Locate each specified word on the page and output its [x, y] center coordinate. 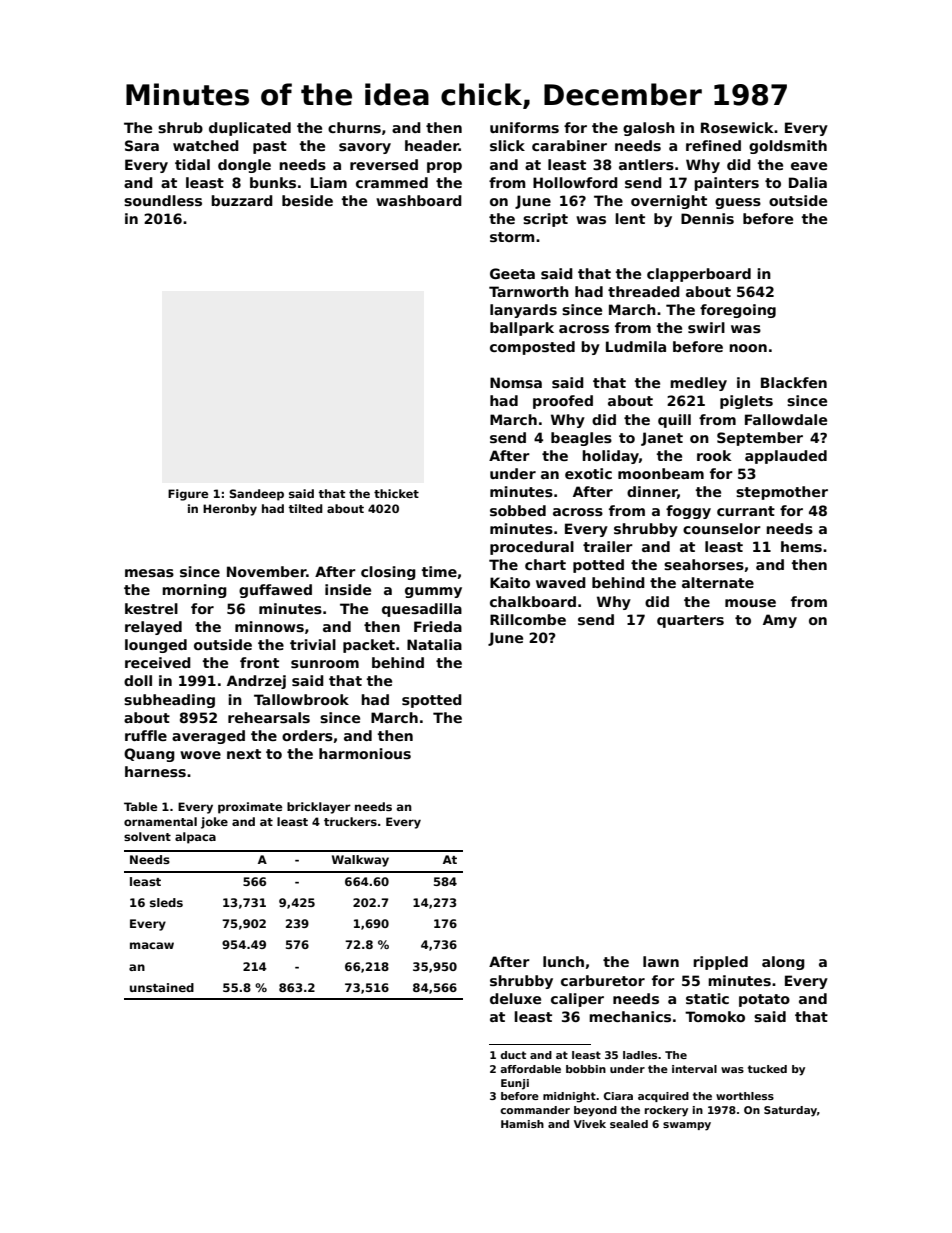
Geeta [512, 273]
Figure [188, 495]
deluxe [515, 998]
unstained [162, 987]
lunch [563, 961]
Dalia [808, 182]
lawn [661, 961]
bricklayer [319, 808]
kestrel [151, 608]
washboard [419, 200]
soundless [163, 200]
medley [698, 384]
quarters [690, 621]
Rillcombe [528, 619]
